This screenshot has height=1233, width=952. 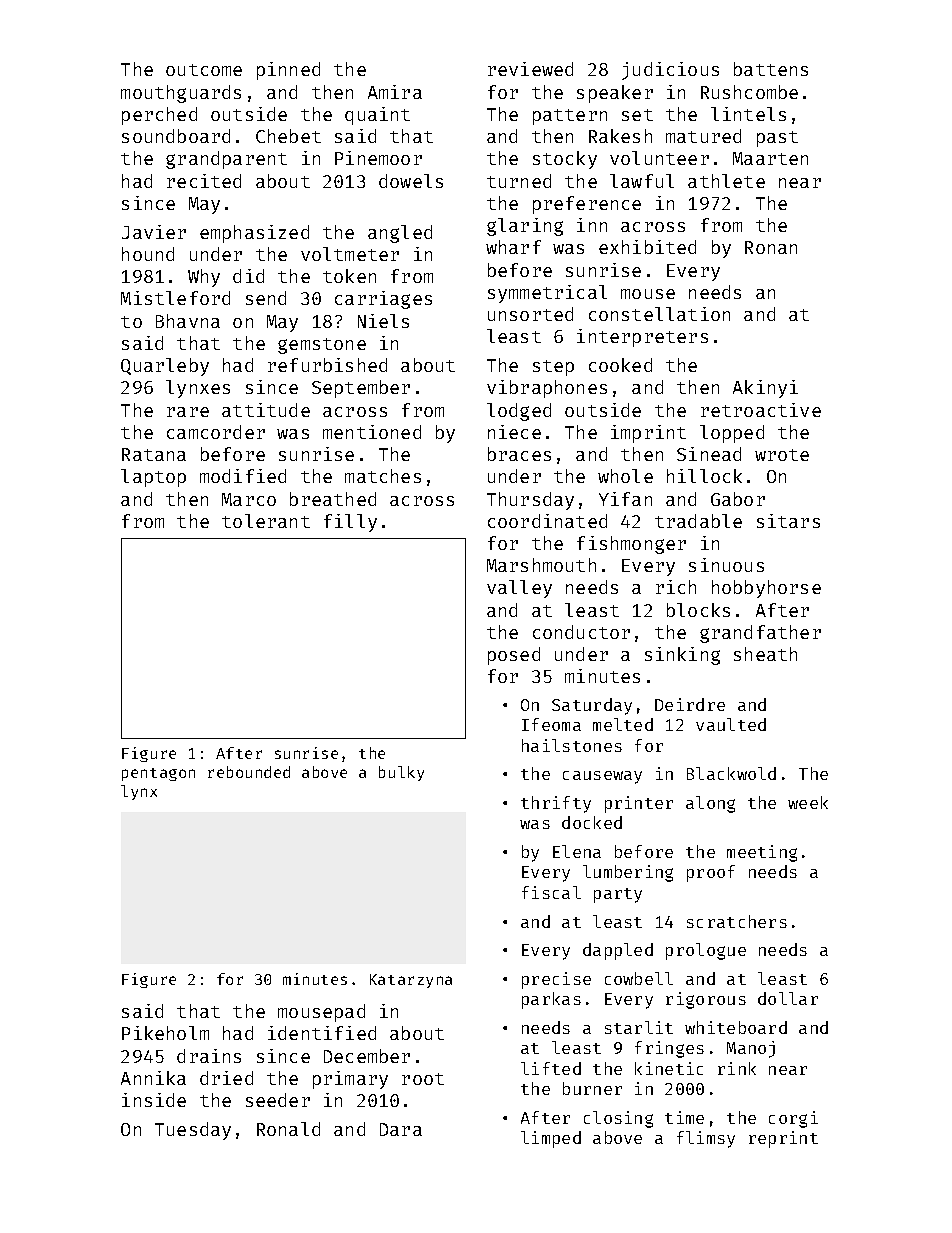 I want to click on Dara, so click(x=401, y=1129).
